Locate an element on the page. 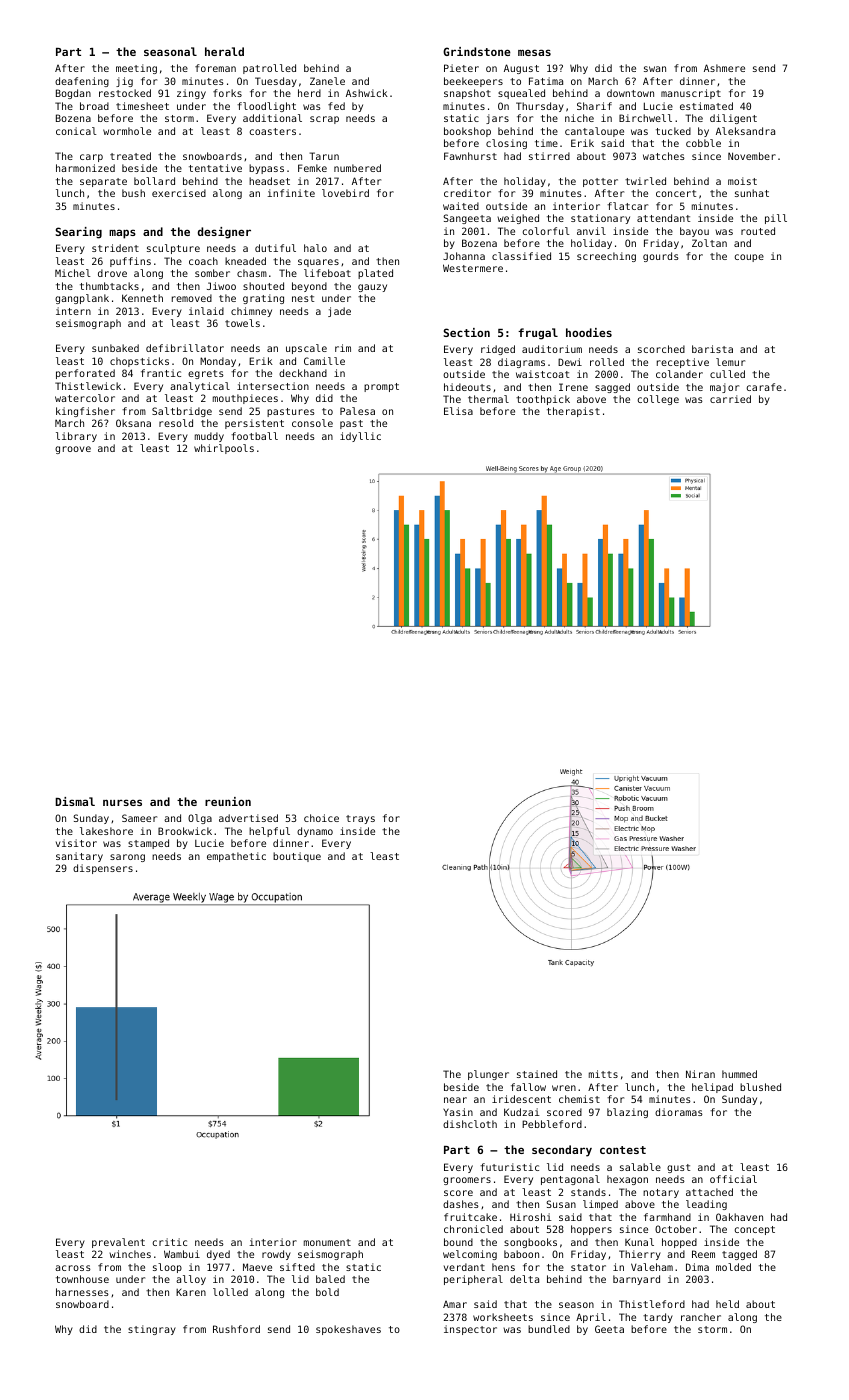 Image resolution: width=849 pixels, height=1400 pixels. carried is located at coordinates (730, 399).
